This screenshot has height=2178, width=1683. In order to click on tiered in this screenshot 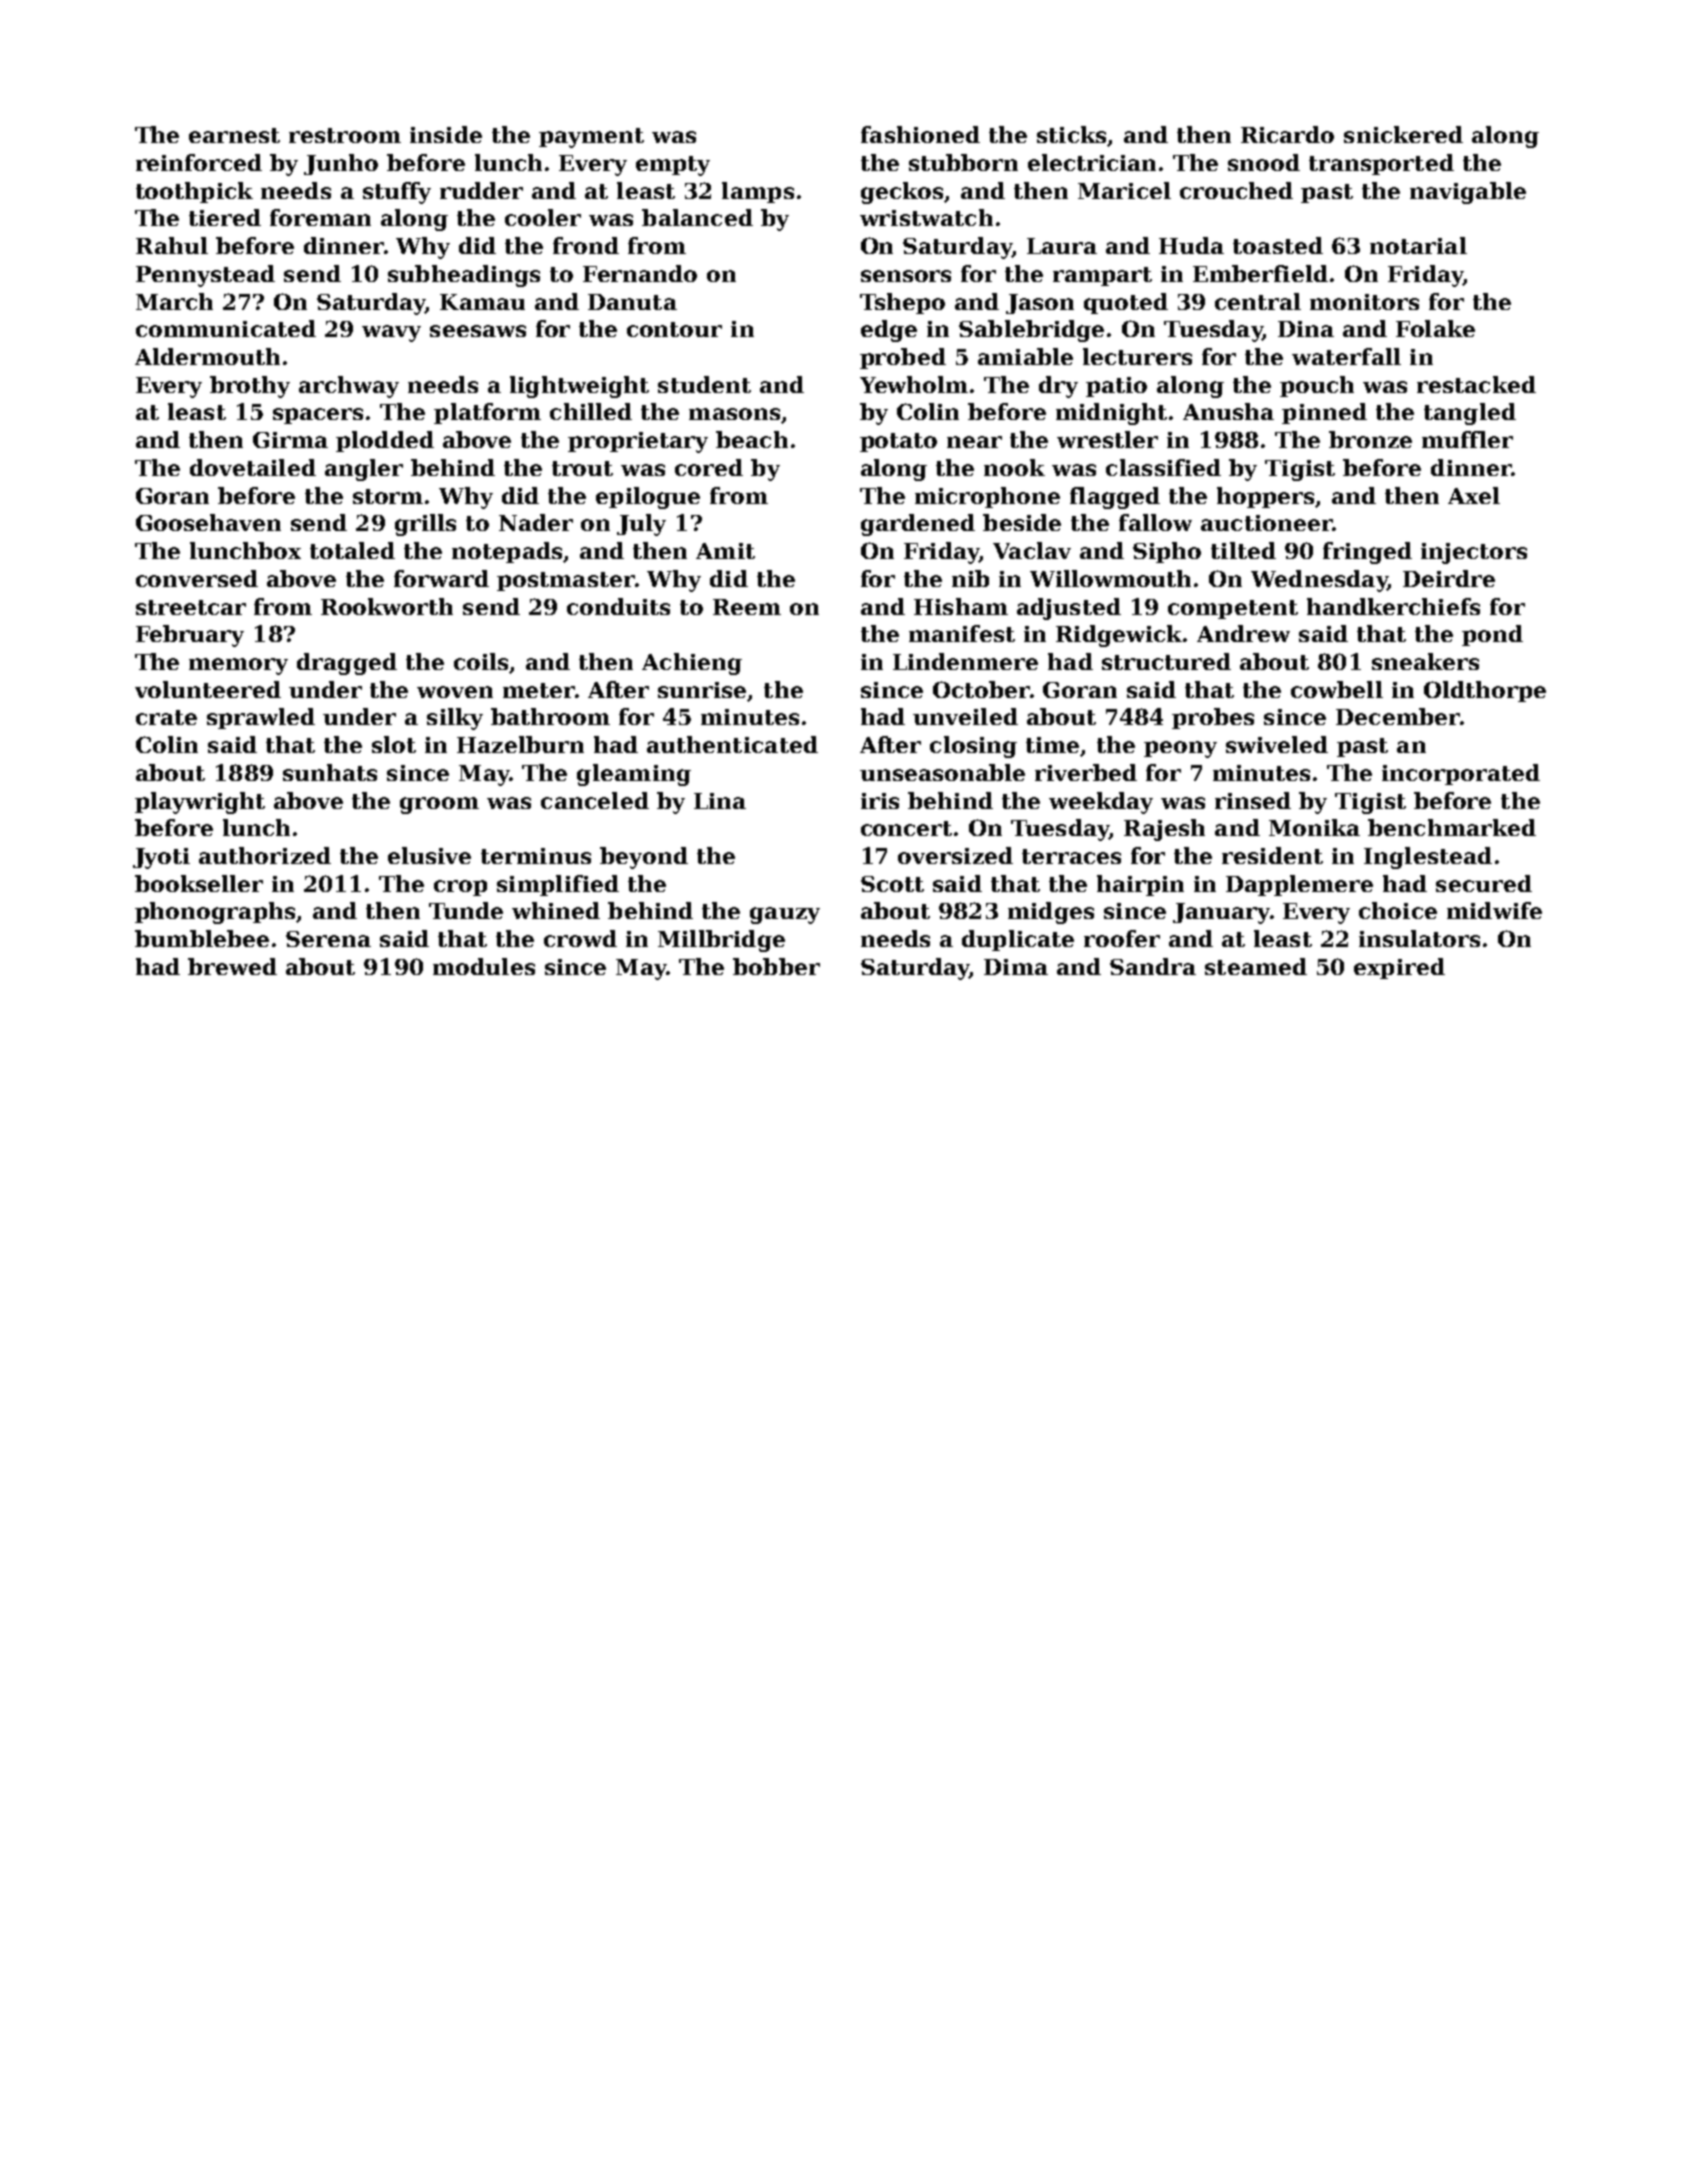, I will do `click(225, 217)`.
